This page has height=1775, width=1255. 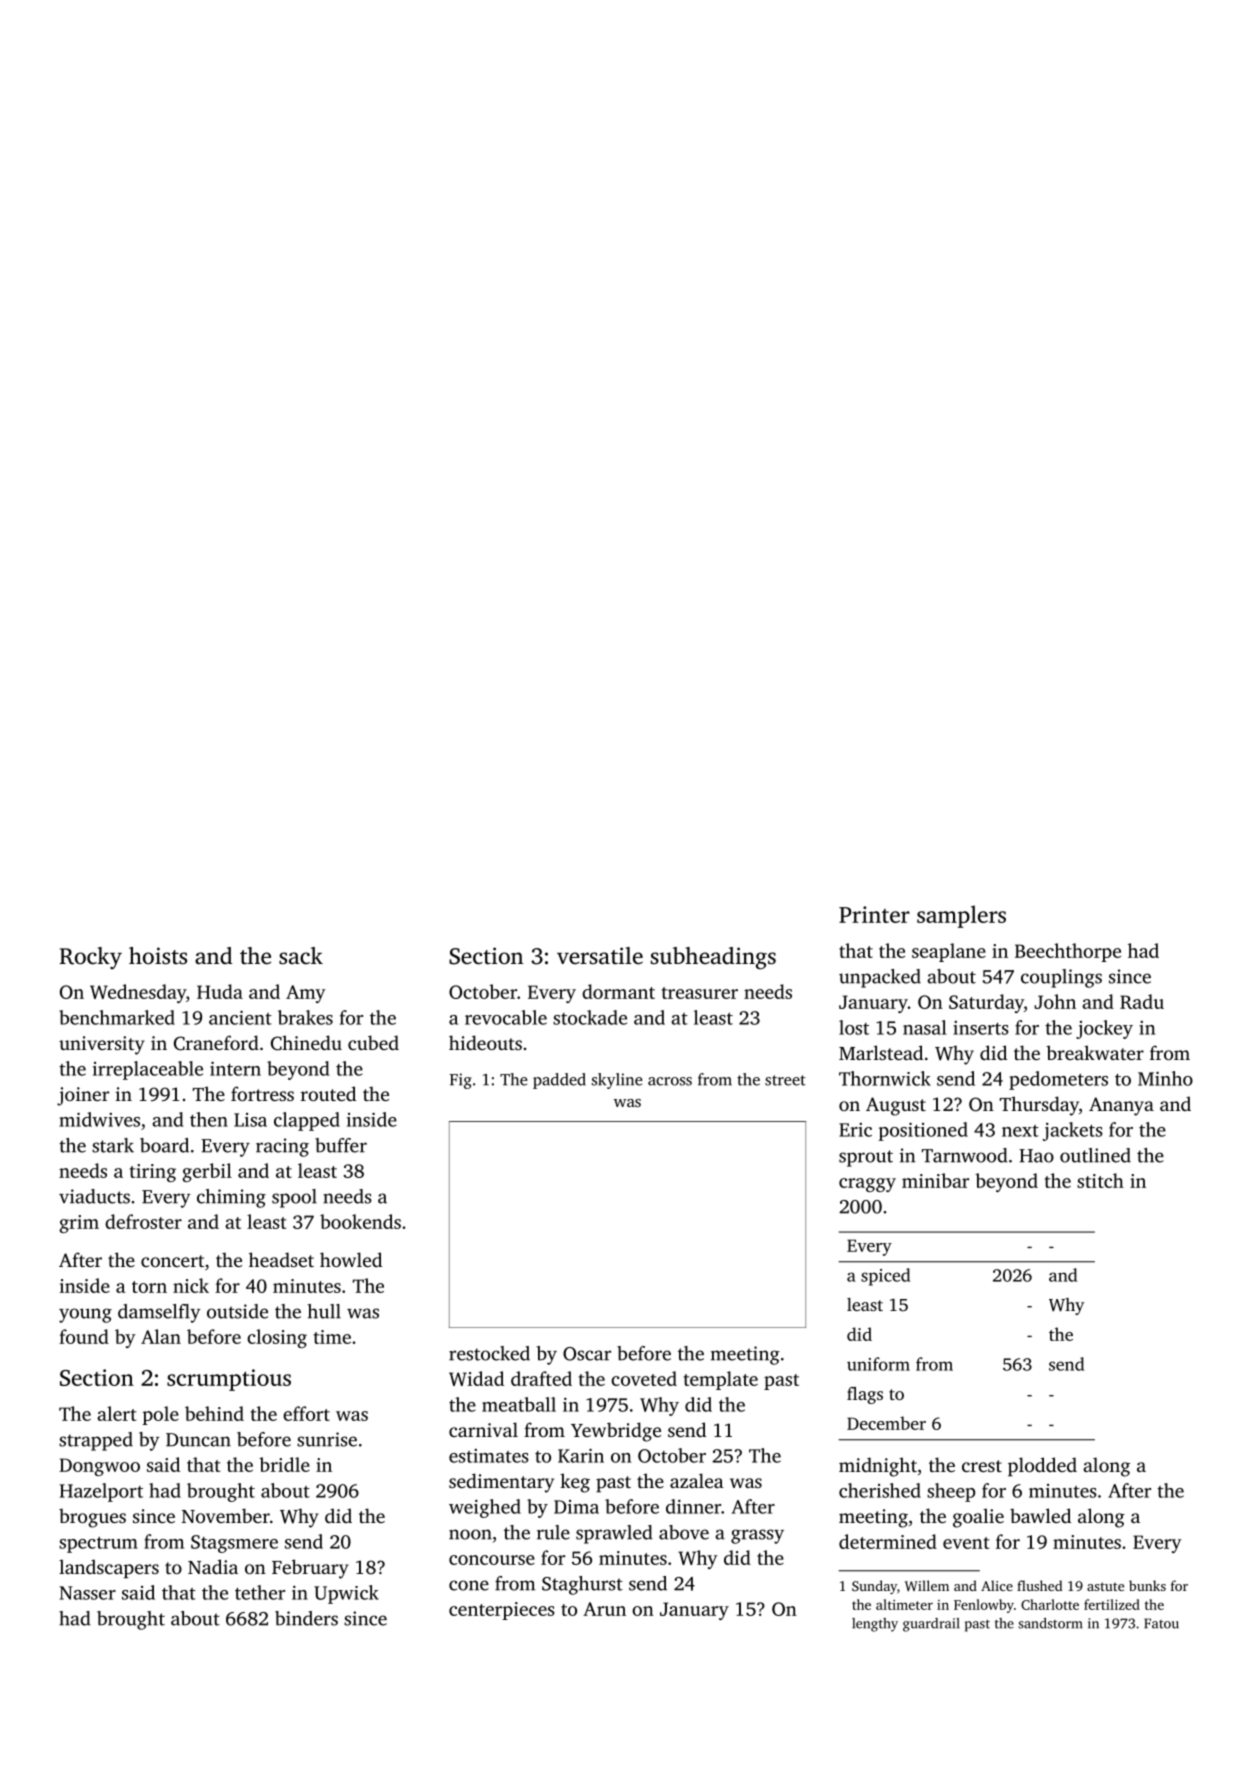 I want to click on Beechthorpe, so click(x=1068, y=952).
